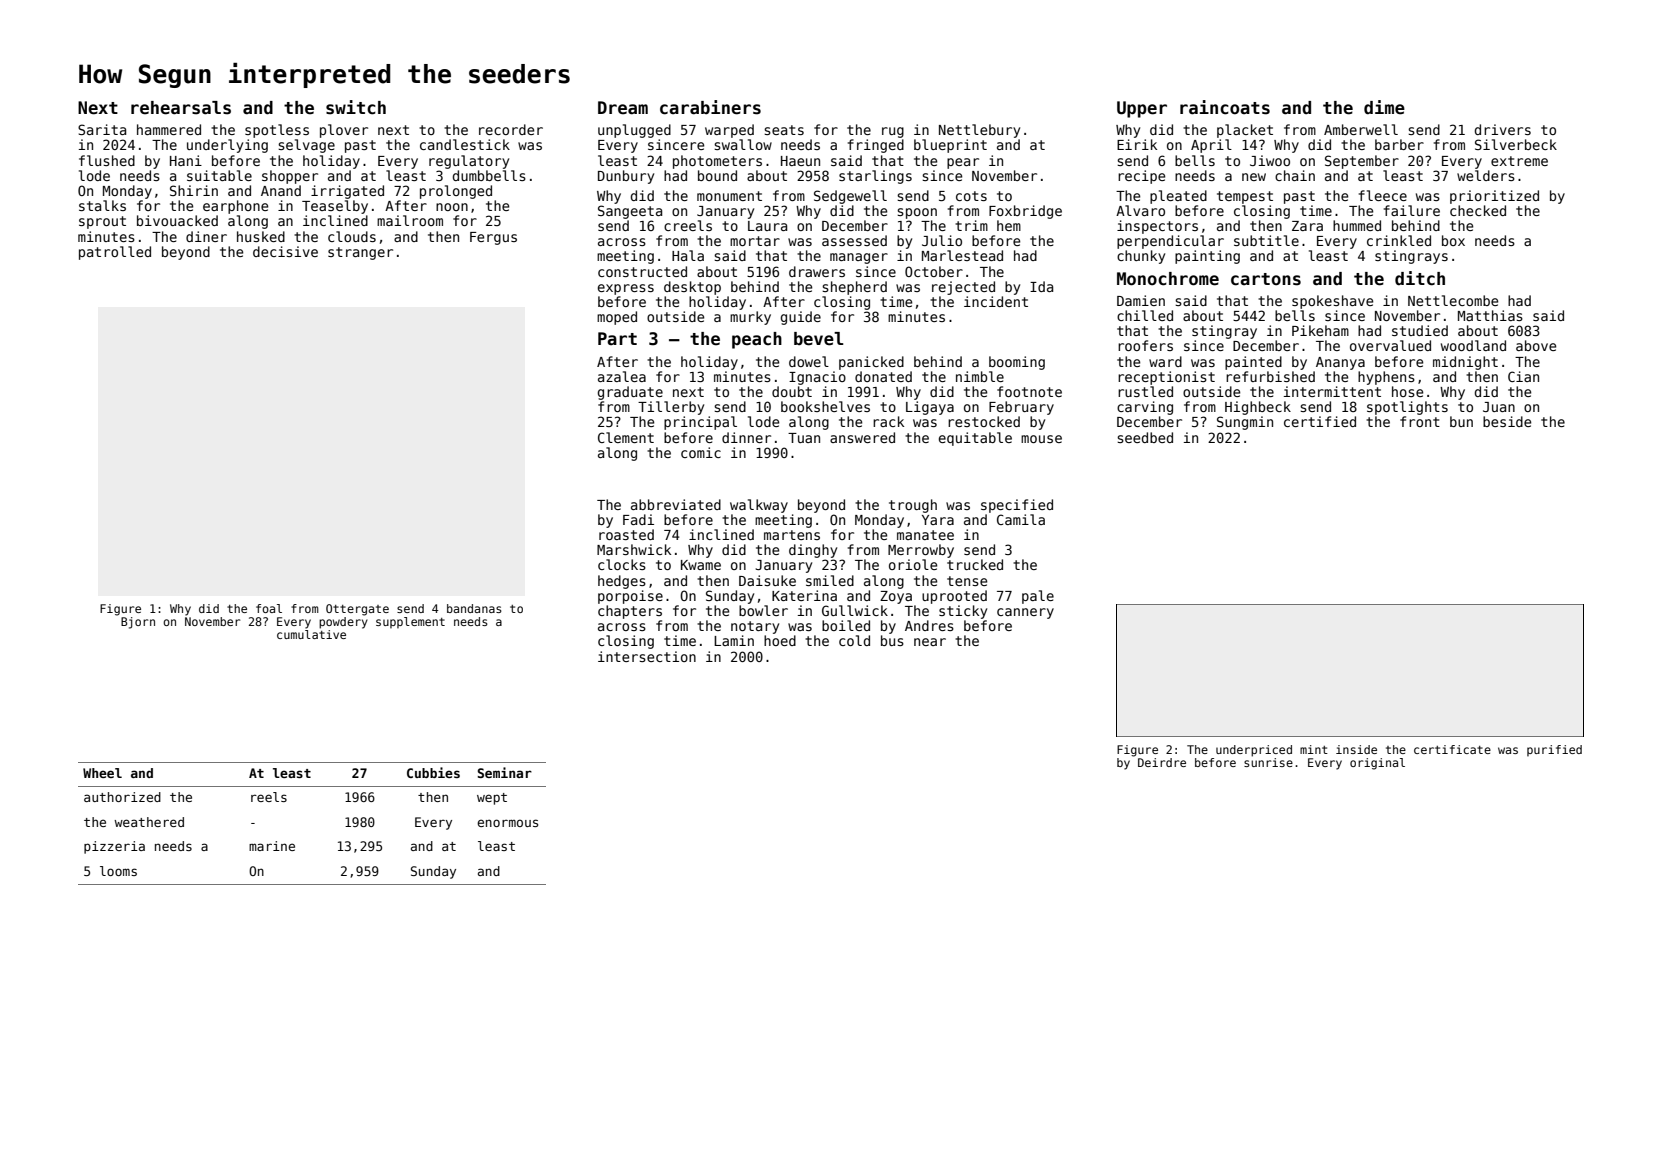  What do you see at coordinates (507, 823) in the screenshot?
I see `enormous` at bounding box center [507, 823].
